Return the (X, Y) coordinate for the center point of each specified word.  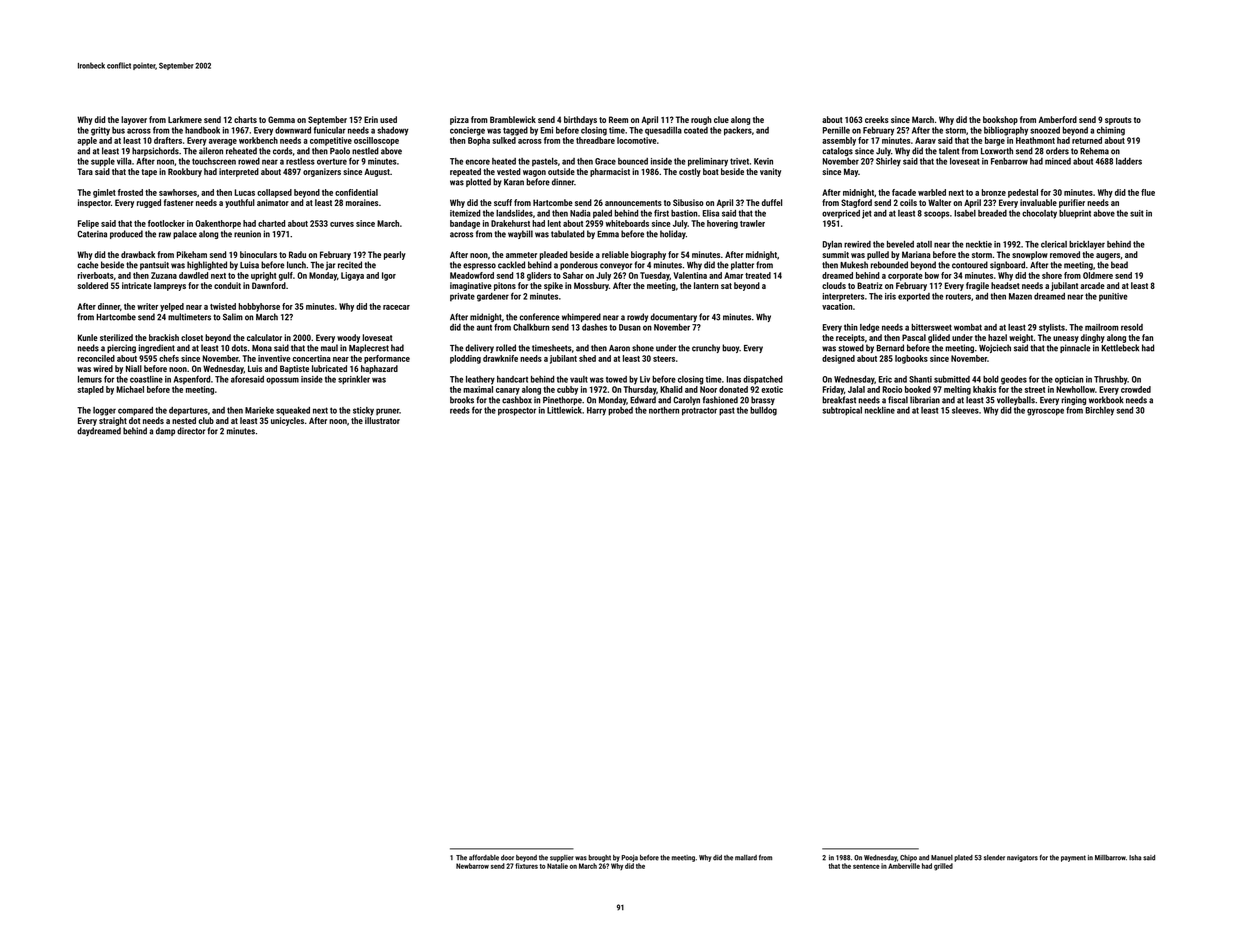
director (191, 431)
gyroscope (1045, 412)
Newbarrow (472, 866)
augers (1108, 256)
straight (113, 421)
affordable (484, 857)
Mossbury (591, 286)
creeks (877, 119)
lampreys (170, 286)
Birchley (1099, 411)
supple (103, 162)
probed (620, 411)
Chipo (908, 858)
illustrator (382, 420)
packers (738, 131)
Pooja (629, 858)
